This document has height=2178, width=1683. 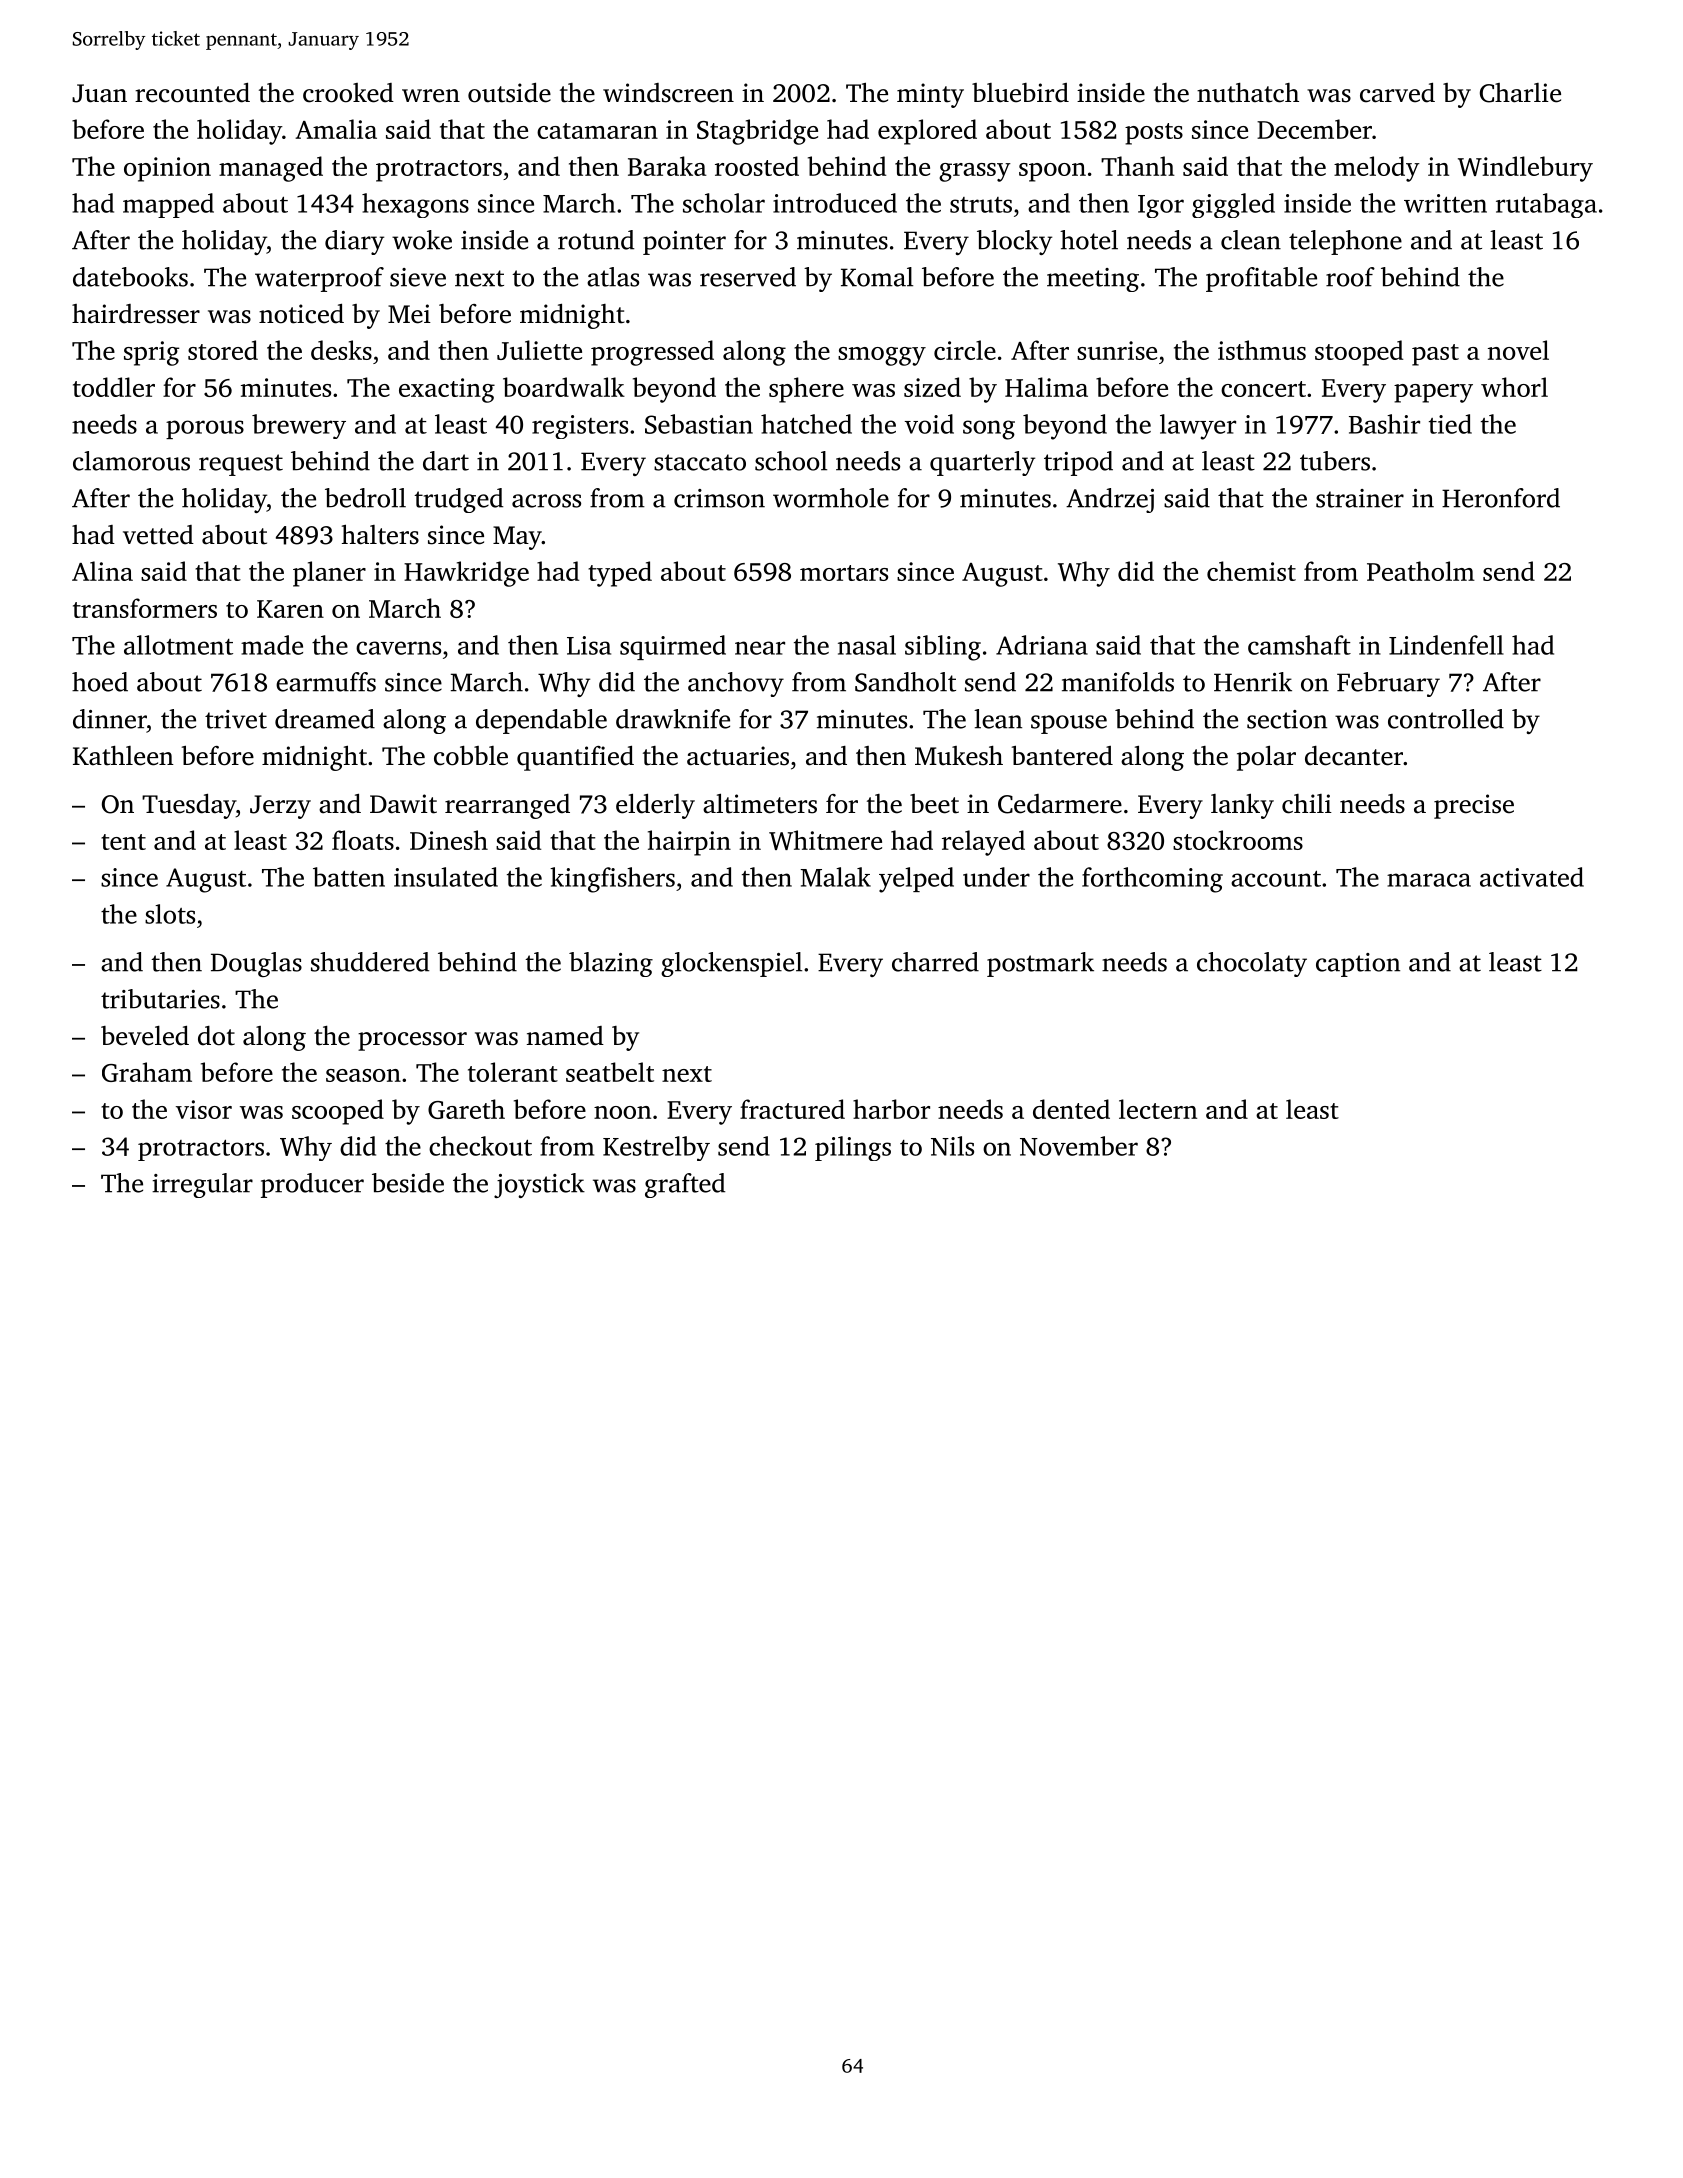 I want to click on Cedarmere, so click(x=1060, y=804).
